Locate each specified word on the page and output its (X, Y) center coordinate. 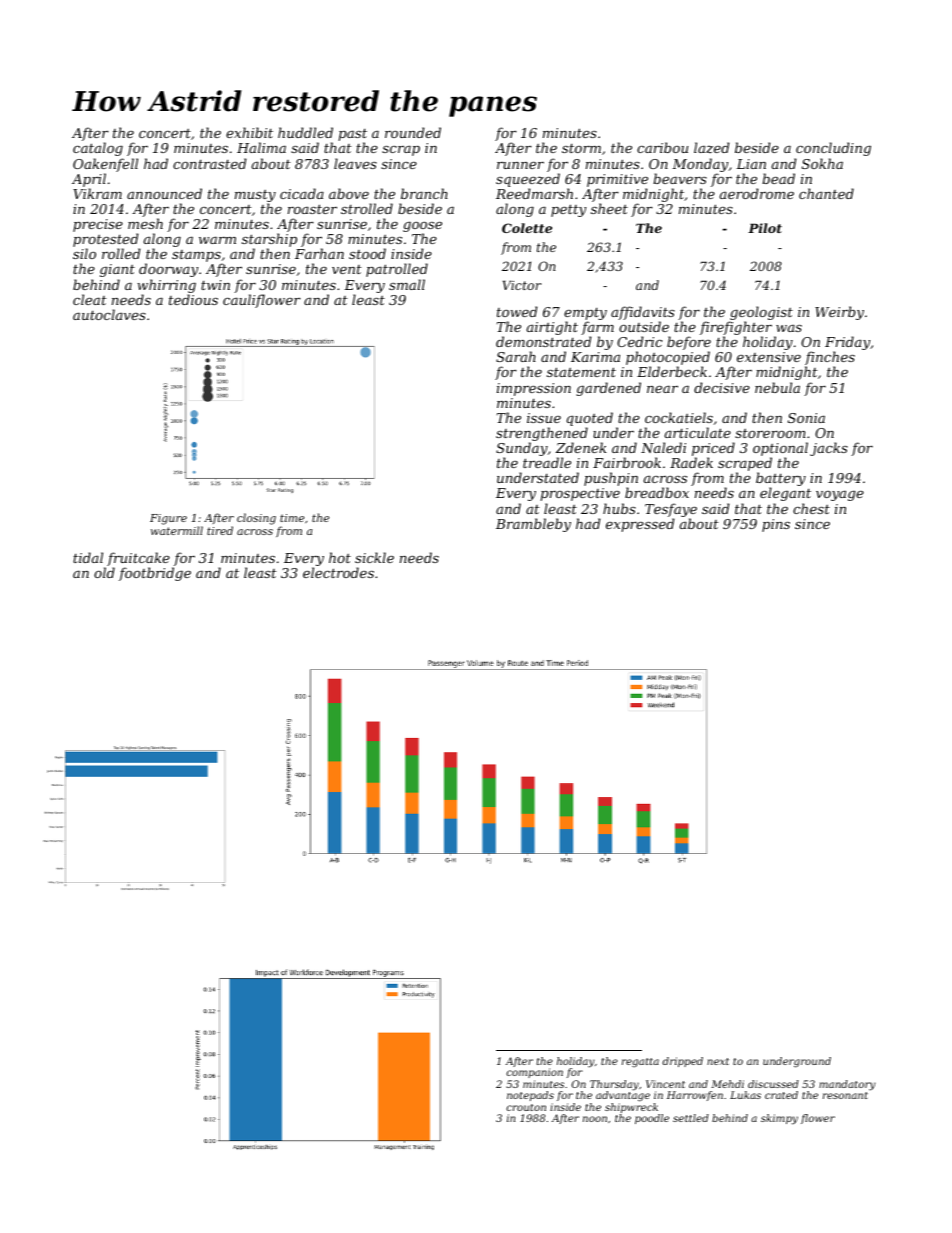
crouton (526, 1107)
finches (830, 359)
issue (544, 418)
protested (106, 240)
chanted (826, 193)
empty (585, 314)
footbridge (155, 574)
